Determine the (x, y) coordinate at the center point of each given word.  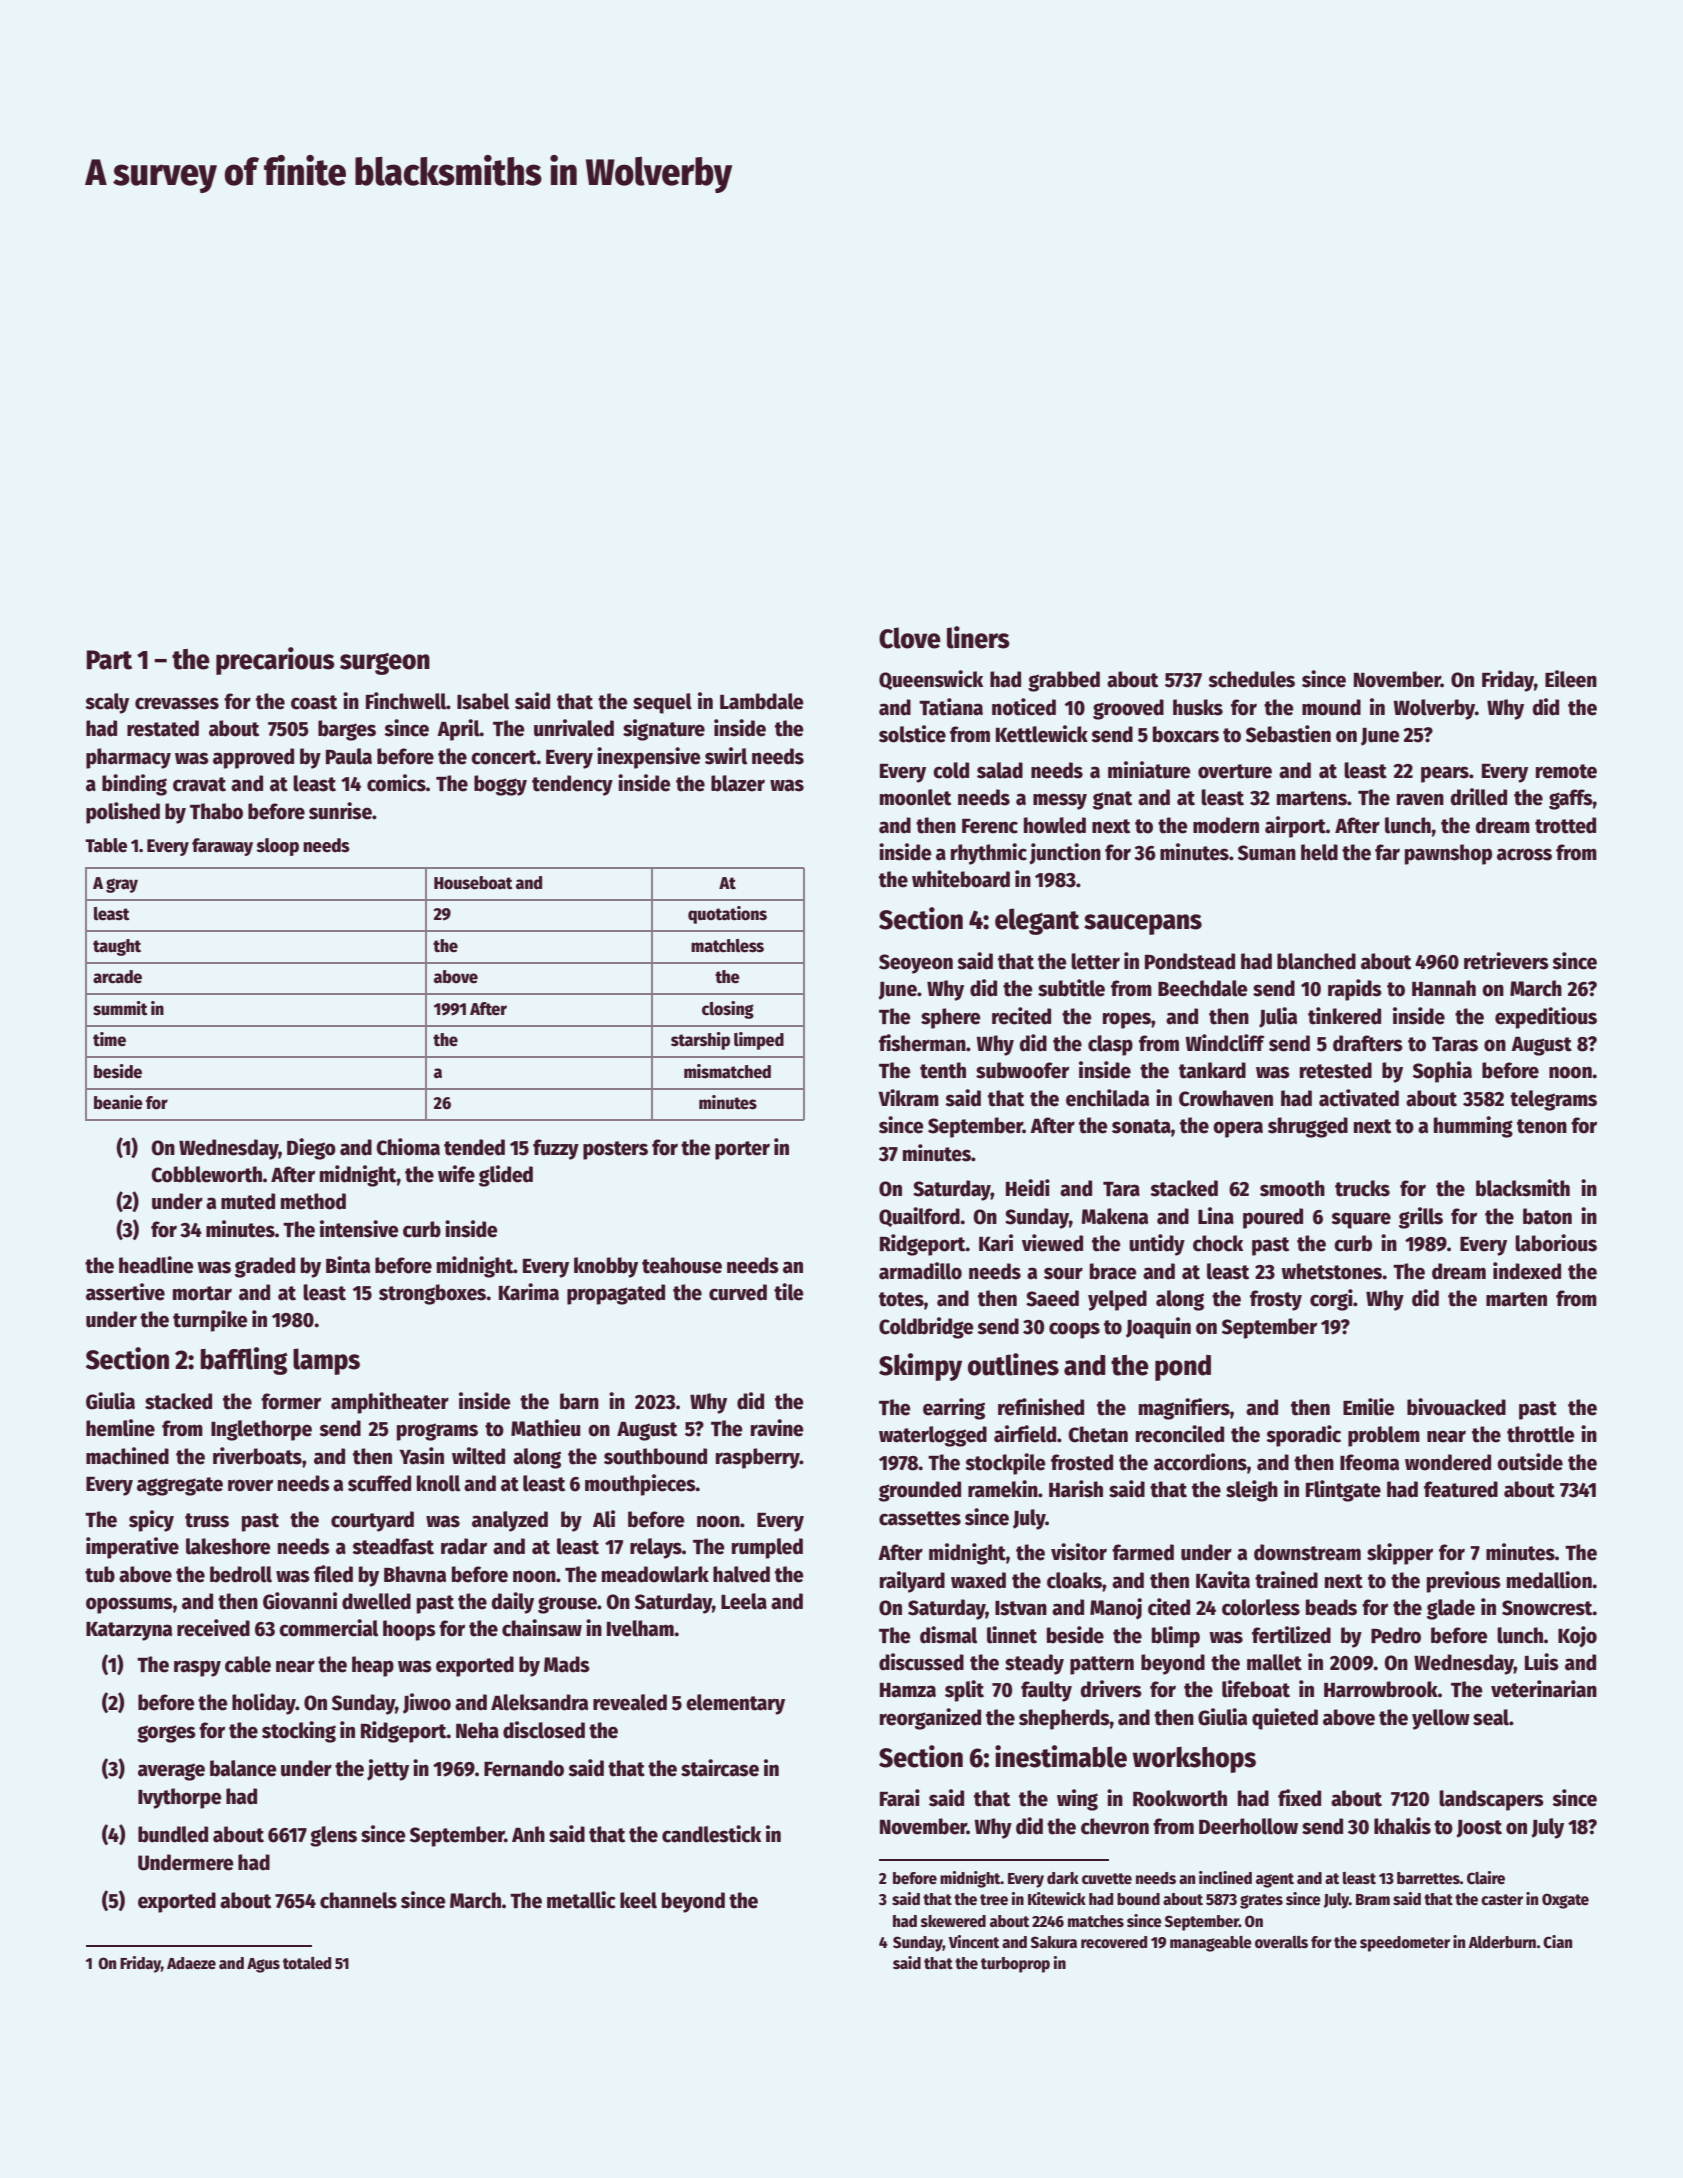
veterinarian (1544, 1689)
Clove (910, 638)
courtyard (372, 1521)
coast (314, 702)
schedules (1251, 679)
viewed (1052, 1243)
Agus (263, 1965)
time (109, 1039)
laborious (1556, 1243)
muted (248, 1201)
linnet (1012, 1635)
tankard (1212, 1070)
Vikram (908, 1098)
